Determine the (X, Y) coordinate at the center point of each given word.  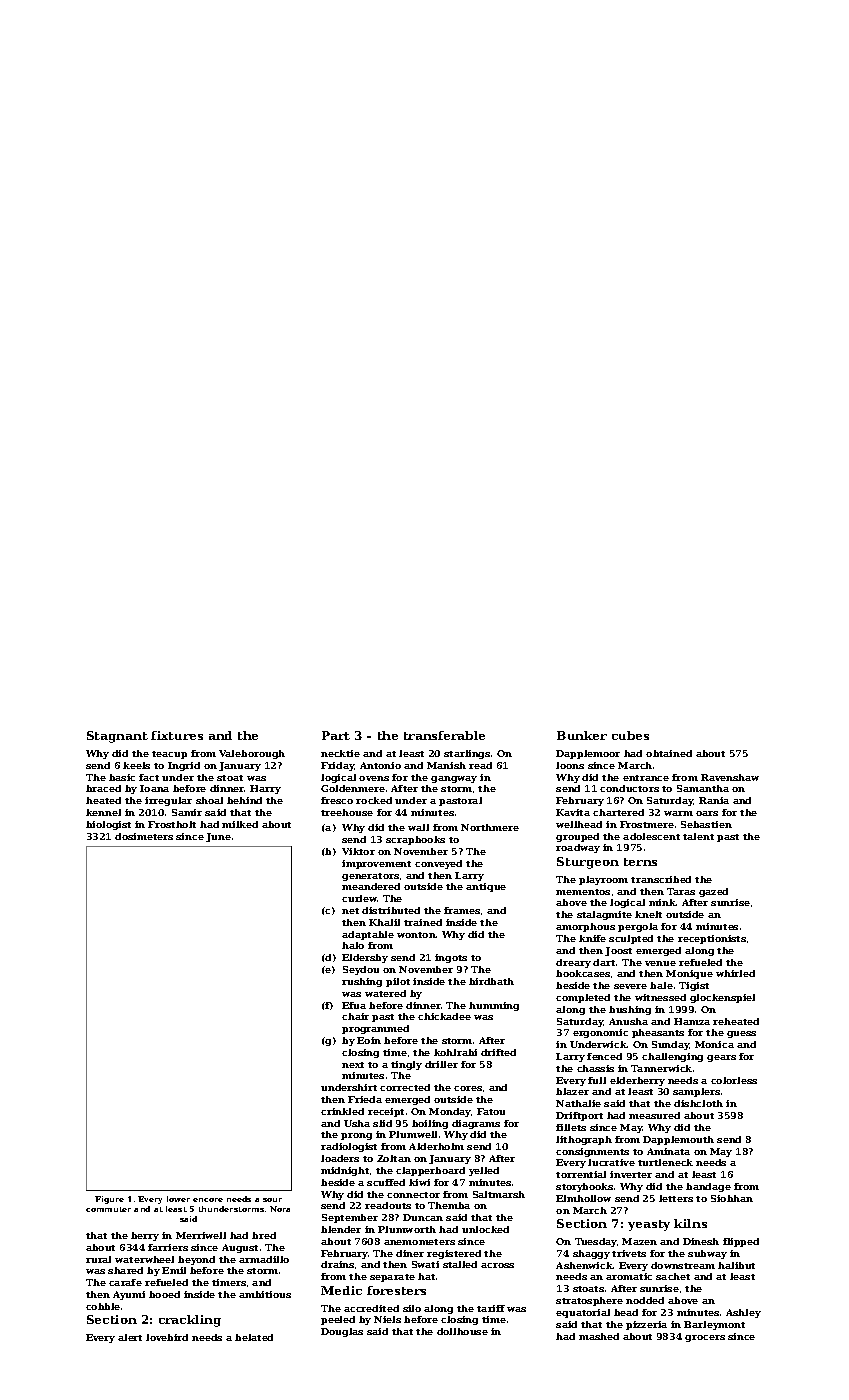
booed (164, 1294)
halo (353, 945)
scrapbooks (415, 840)
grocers (705, 1338)
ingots (451, 958)
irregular (168, 801)
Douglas (342, 1332)
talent (698, 836)
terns (640, 862)
